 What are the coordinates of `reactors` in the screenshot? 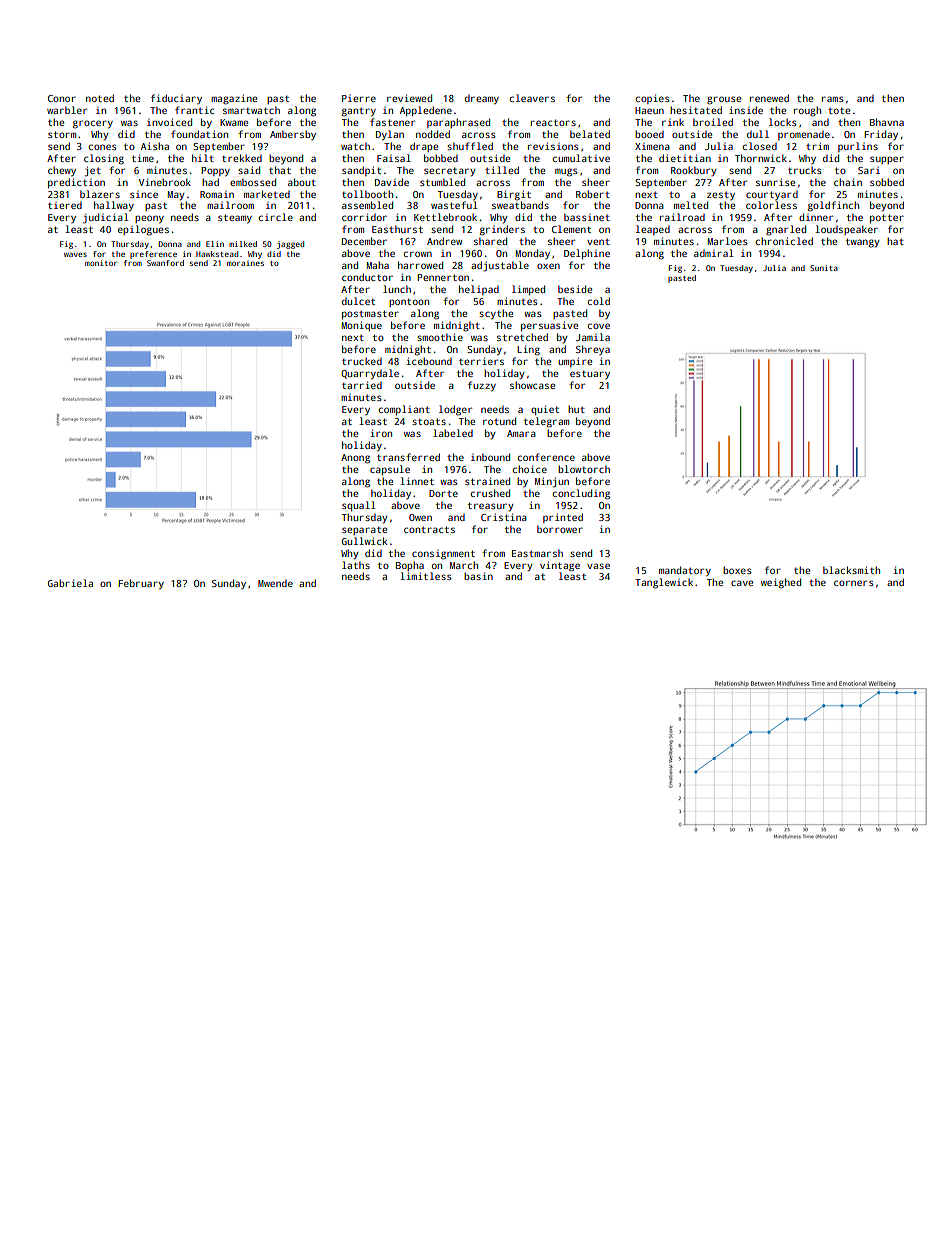 It's located at (553, 122).
